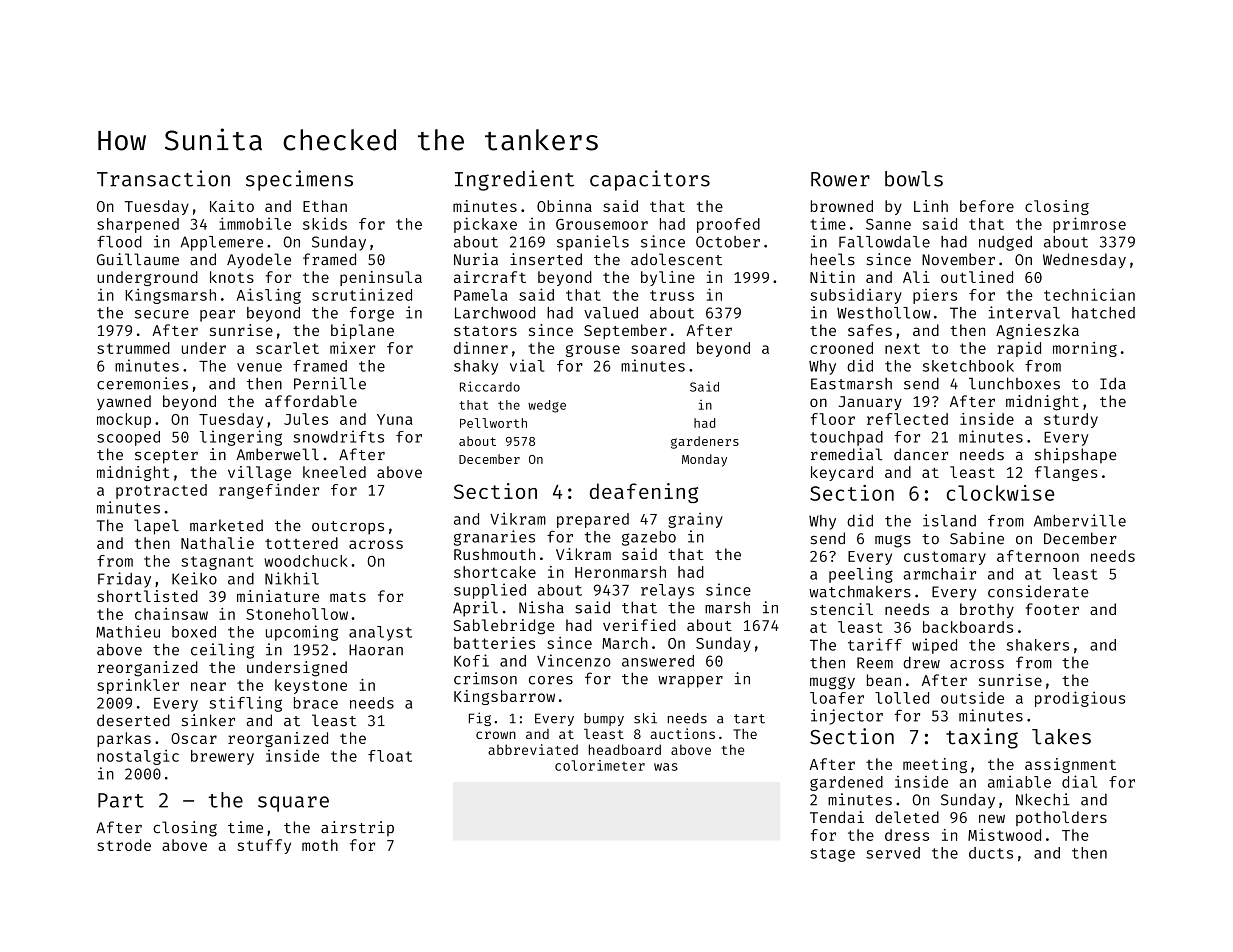 This screenshot has width=1233, height=952. Describe the element at coordinates (832, 855) in the screenshot. I see `stage` at that location.
